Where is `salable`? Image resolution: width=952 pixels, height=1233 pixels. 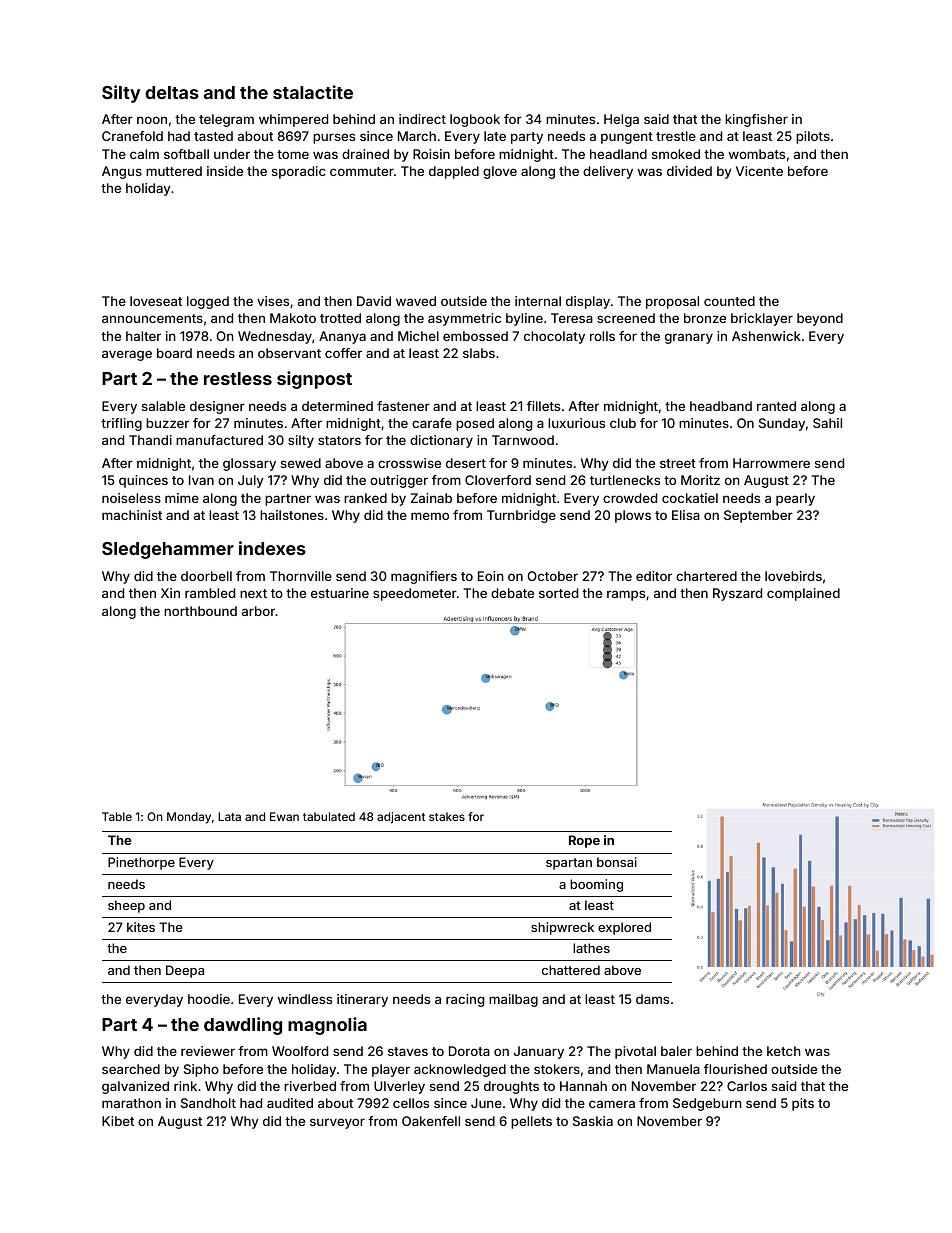
salable is located at coordinates (163, 406).
